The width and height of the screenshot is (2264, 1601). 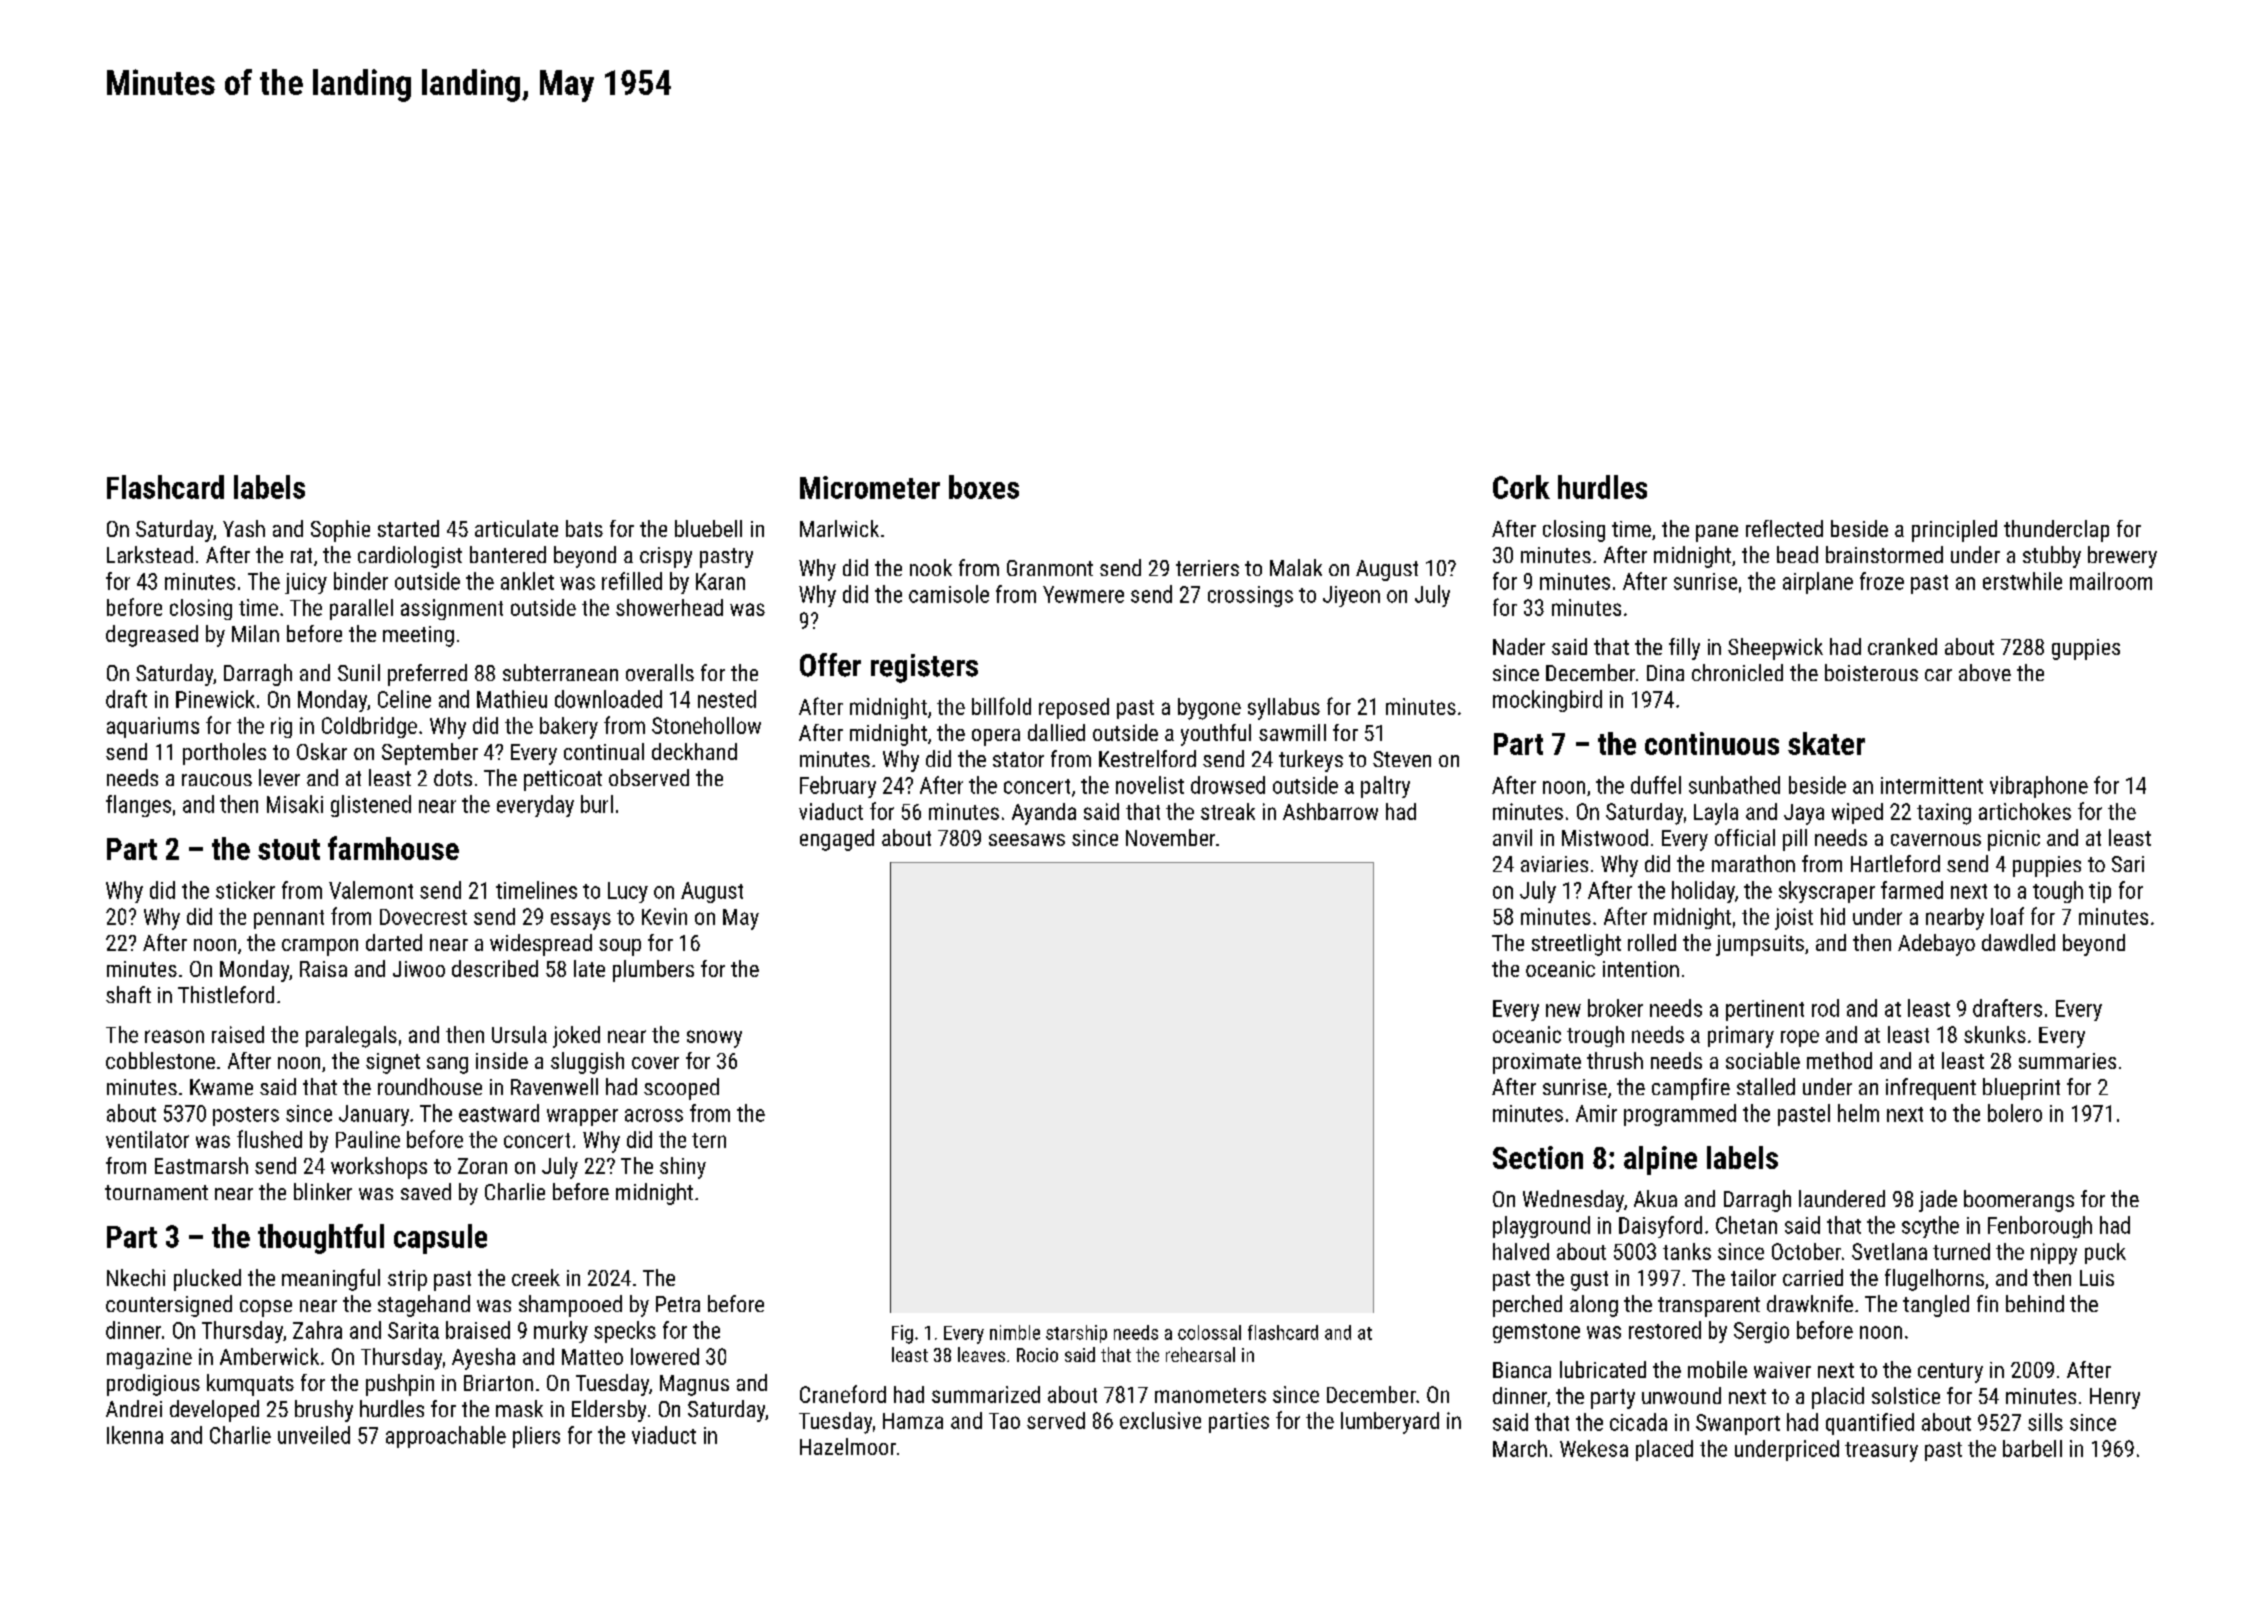 What do you see at coordinates (371, 890) in the screenshot?
I see `Valemont` at bounding box center [371, 890].
